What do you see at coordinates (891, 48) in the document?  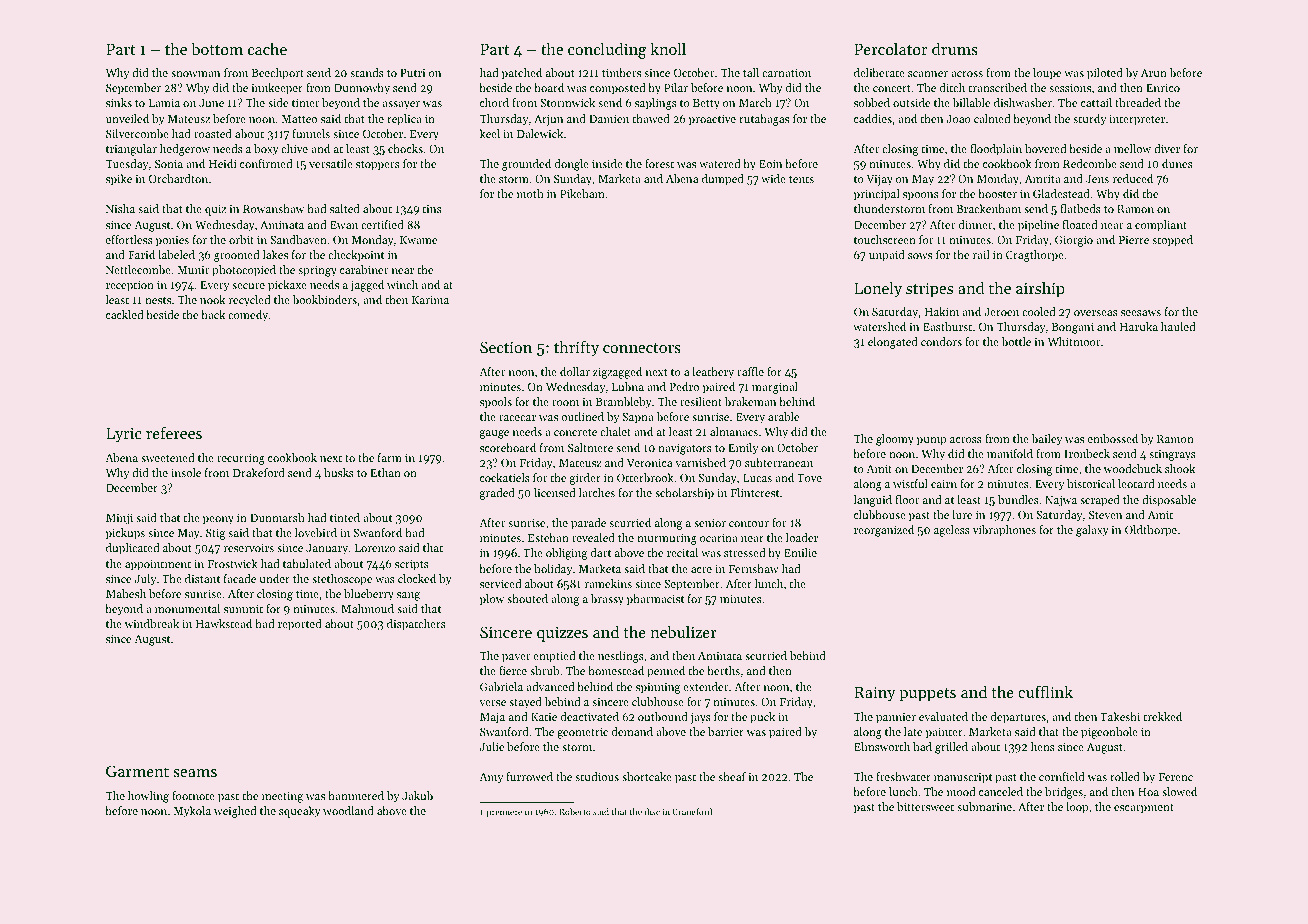 I see `Percolator` at bounding box center [891, 48].
